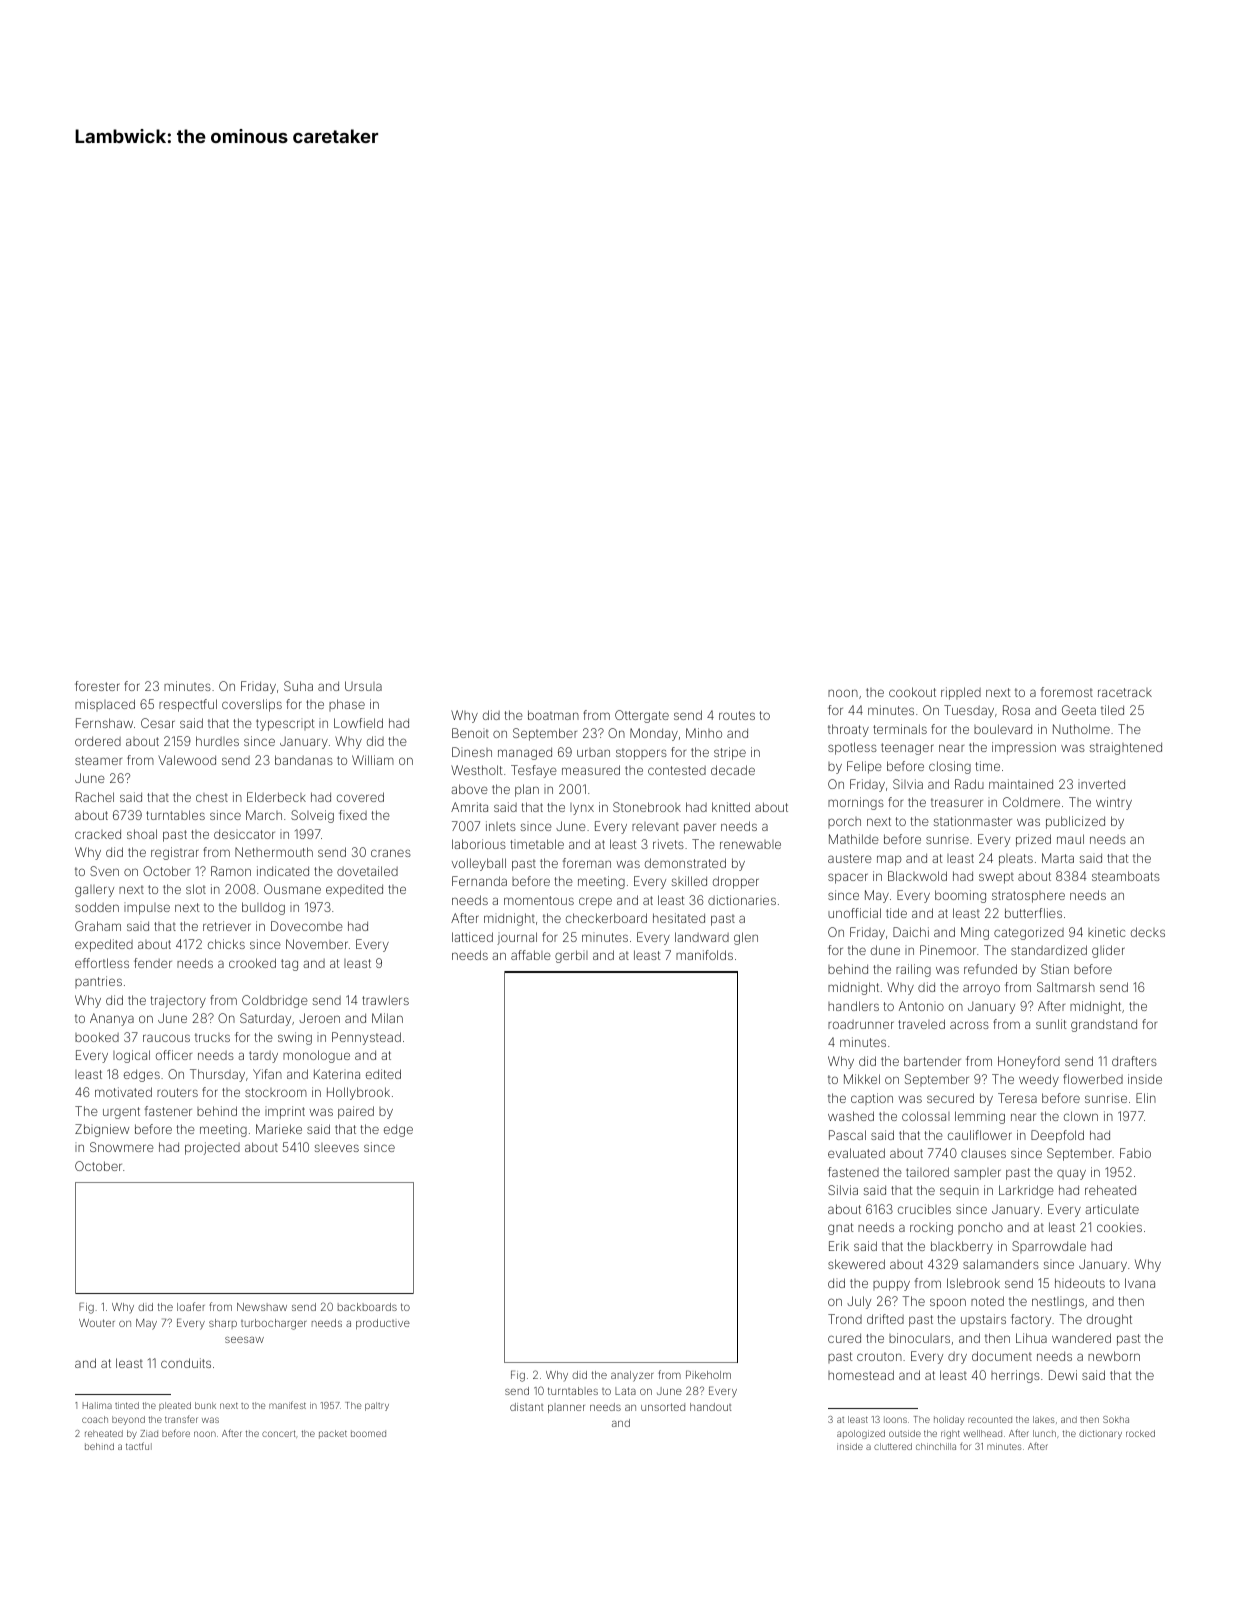  What do you see at coordinates (862, 1079) in the document?
I see `Mikkel` at bounding box center [862, 1079].
